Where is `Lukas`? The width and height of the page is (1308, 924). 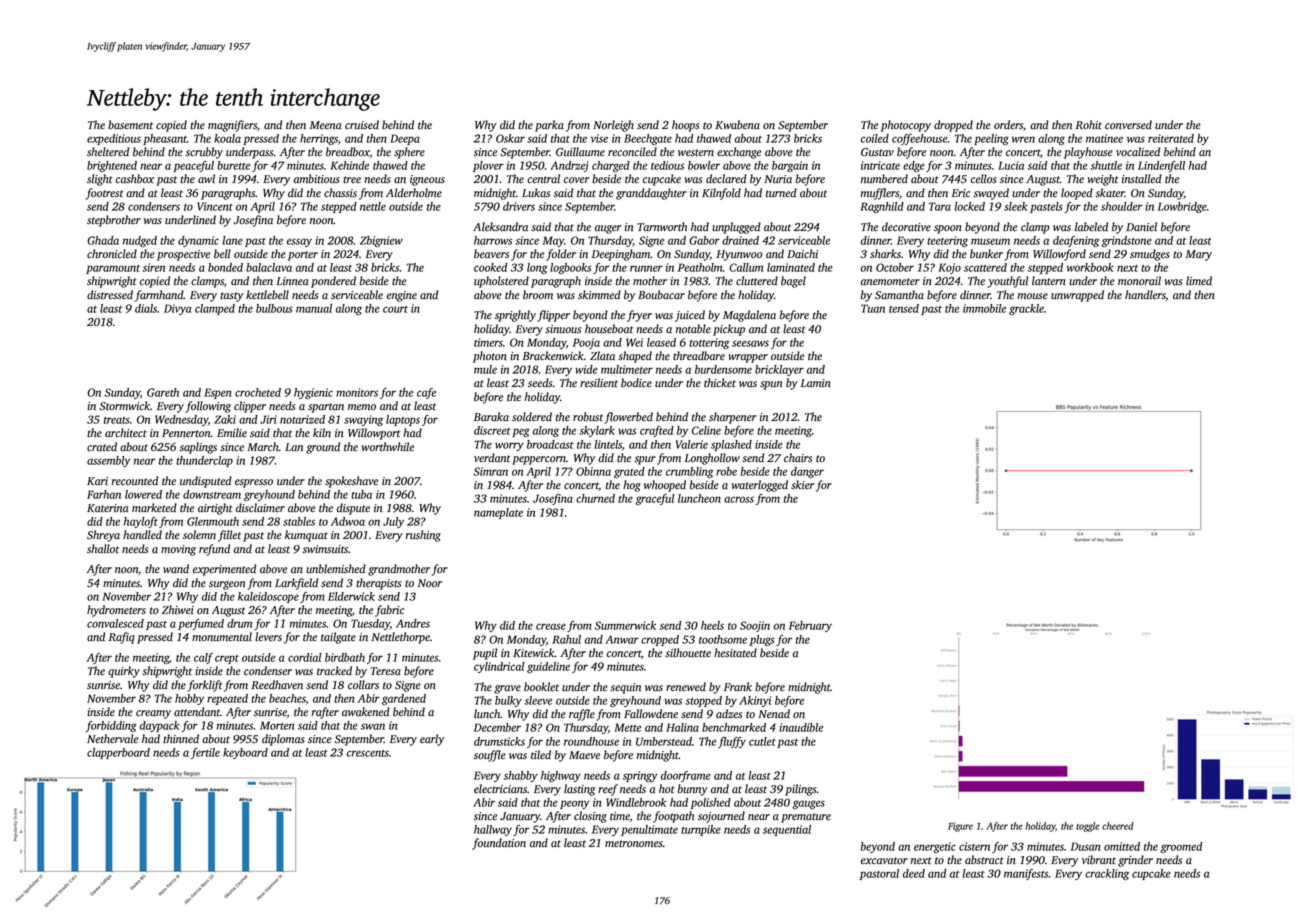
Lukas is located at coordinates (536, 192).
